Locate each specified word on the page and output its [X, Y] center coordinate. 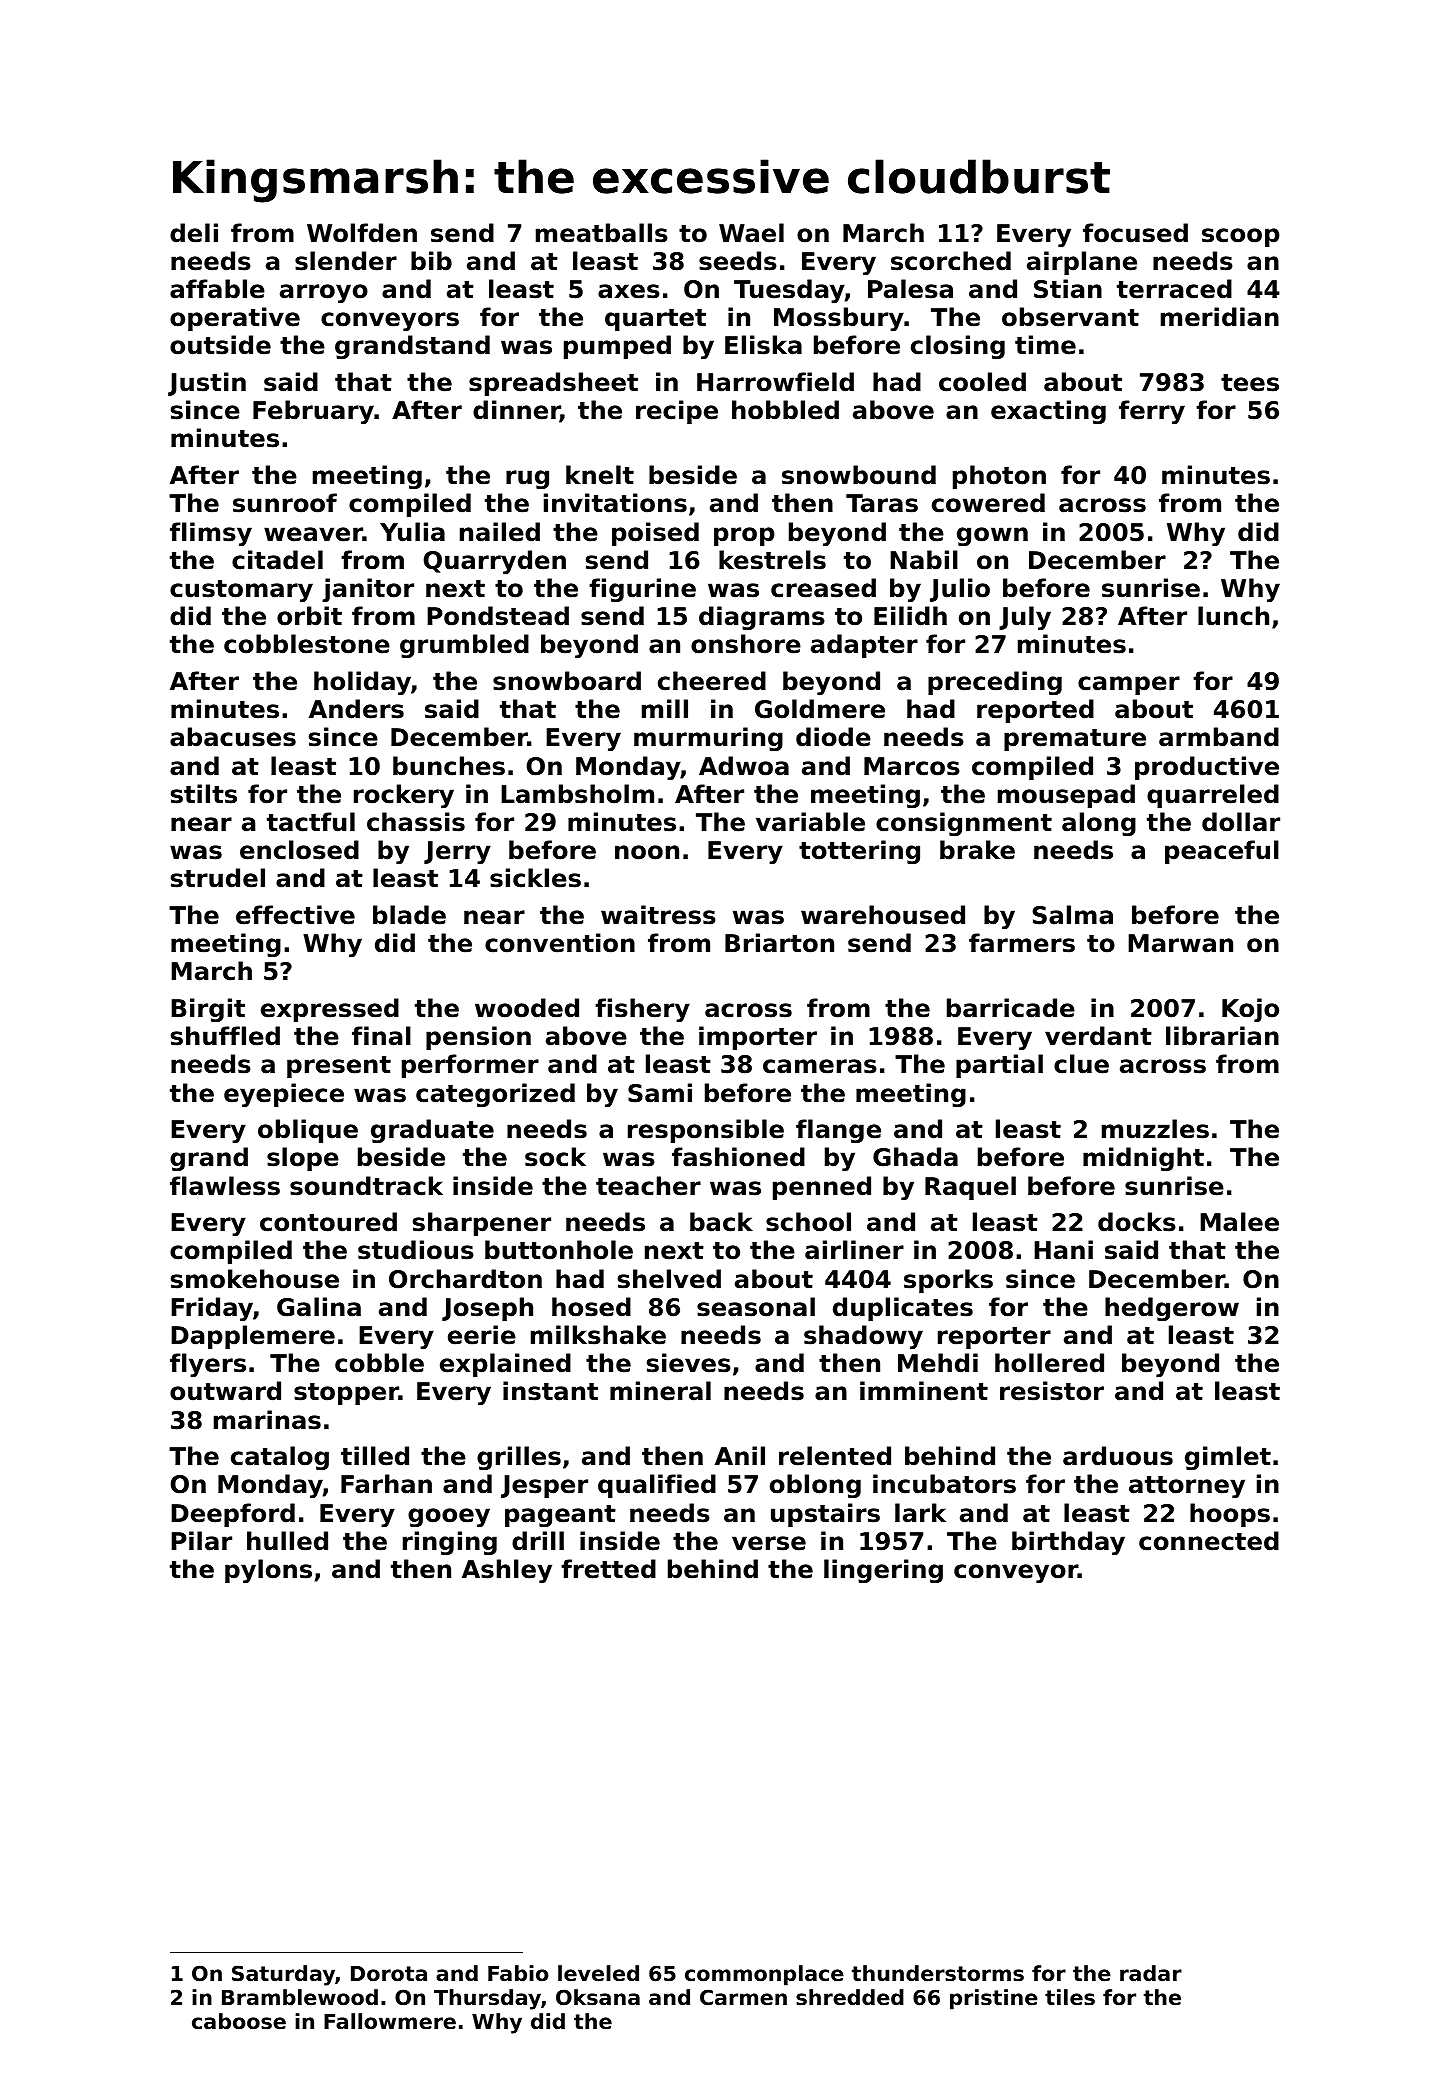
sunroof [285, 503]
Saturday [283, 1975]
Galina [319, 1307]
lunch [1233, 616]
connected [1209, 1541]
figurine [642, 590]
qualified [657, 1486]
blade [409, 915]
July [1025, 618]
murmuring [708, 739]
